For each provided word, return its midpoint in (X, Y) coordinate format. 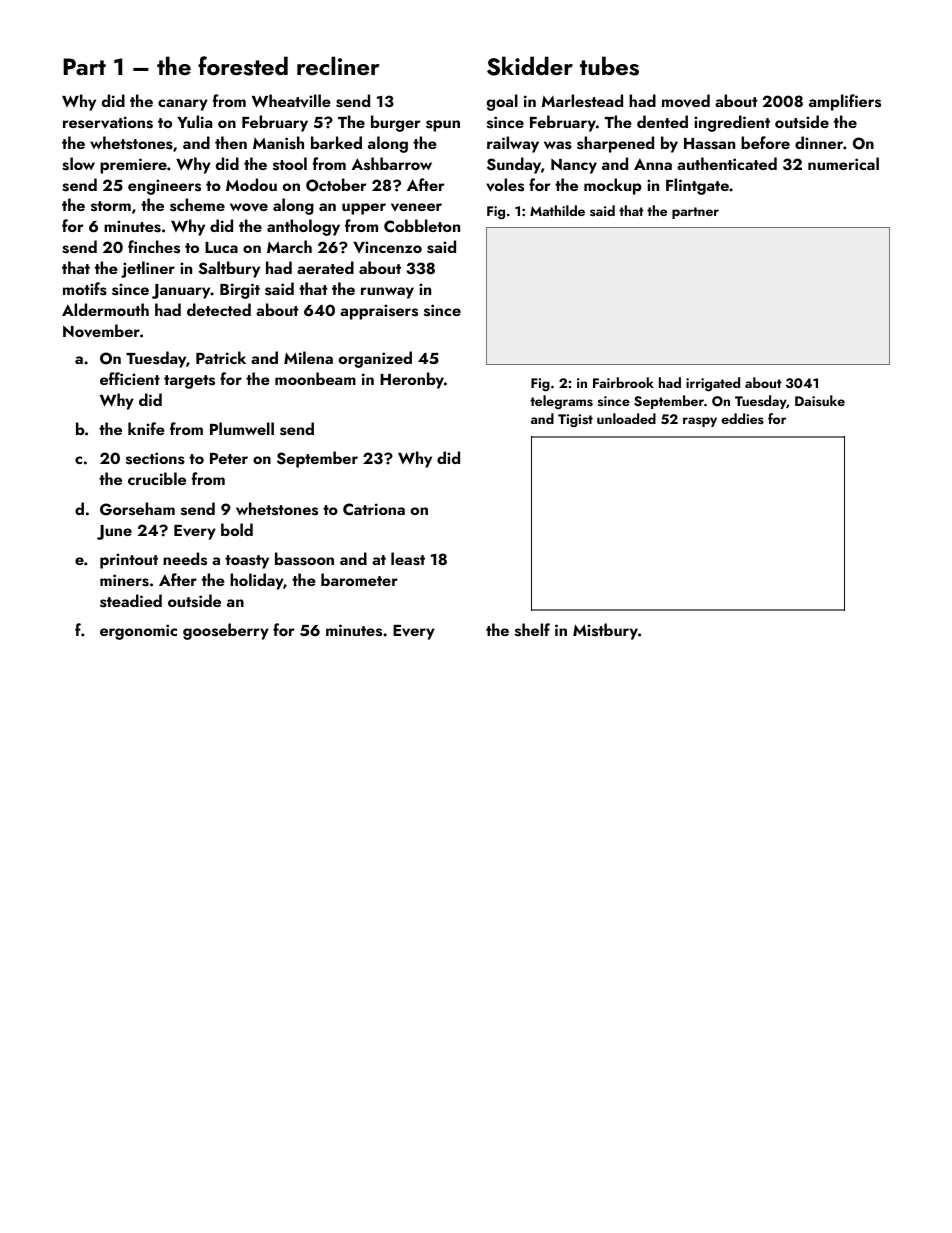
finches (154, 247)
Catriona (374, 509)
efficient (130, 378)
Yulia (194, 121)
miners (124, 580)
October (336, 185)
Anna (653, 164)
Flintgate (697, 186)
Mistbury (605, 631)
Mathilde (557, 210)
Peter (229, 458)
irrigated (713, 384)
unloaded (626, 418)
